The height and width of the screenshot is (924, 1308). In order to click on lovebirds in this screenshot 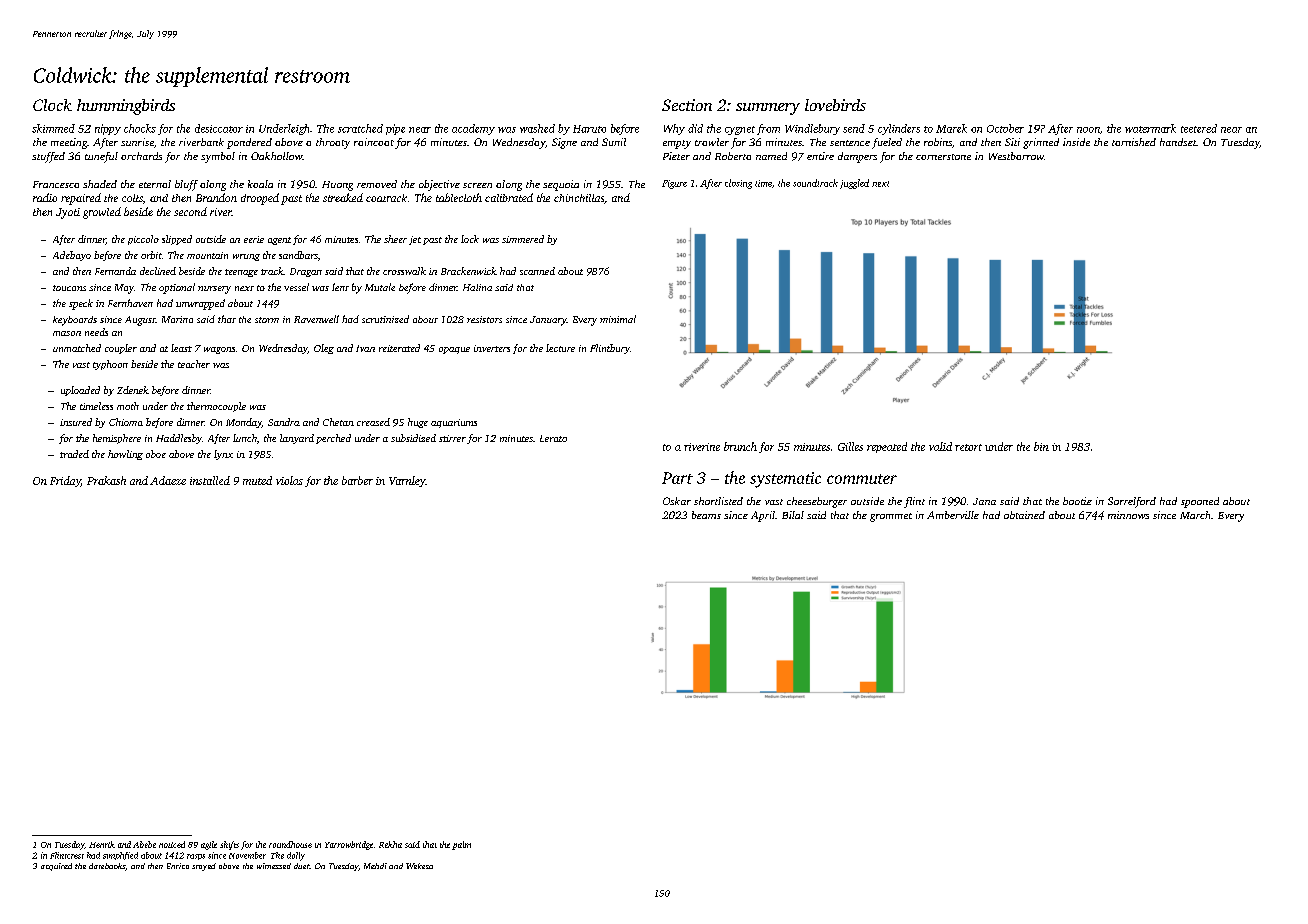, I will do `click(835, 105)`.
